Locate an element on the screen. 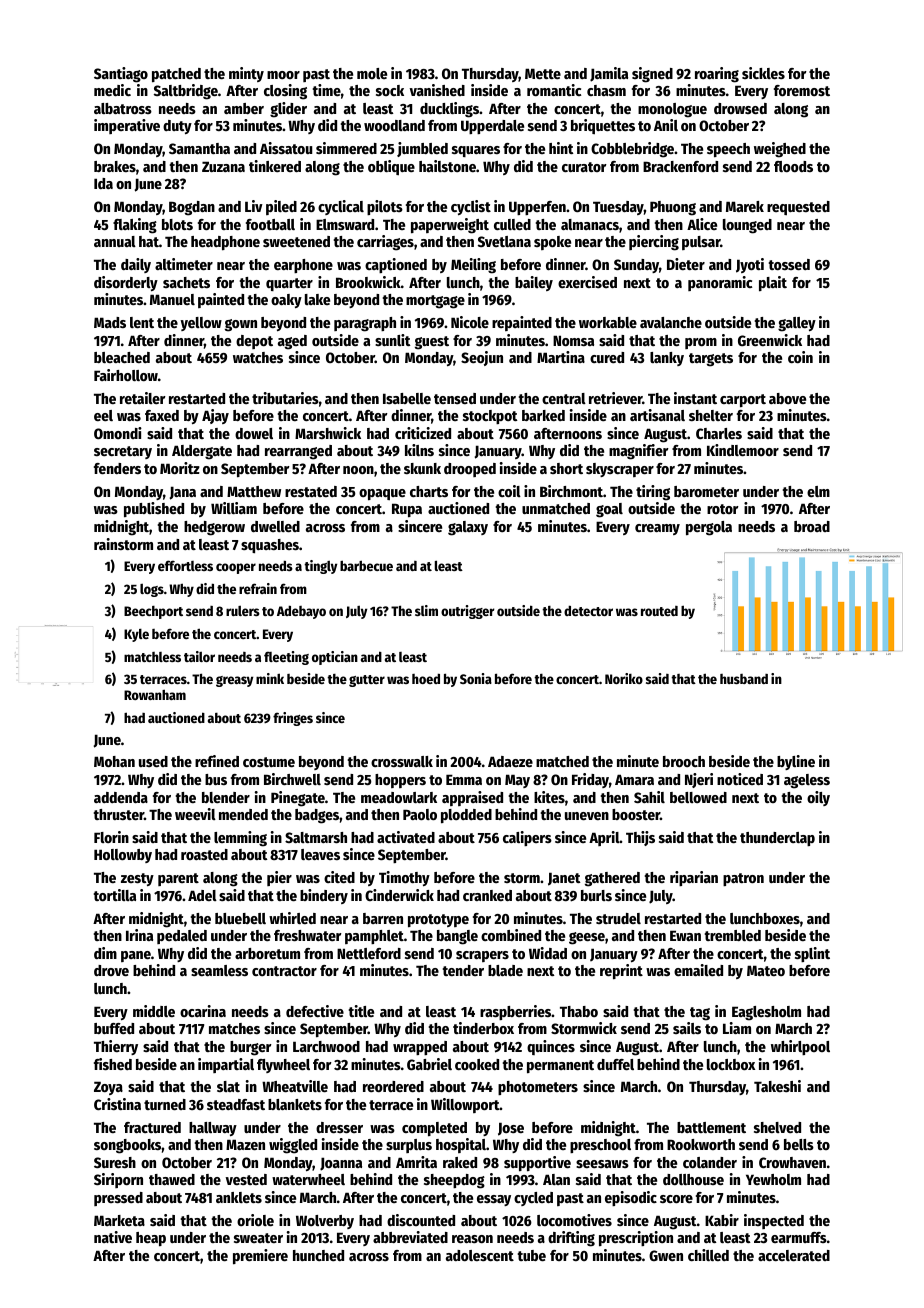 This screenshot has width=924, height=1308. magnifier is located at coordinates (639, 452).
